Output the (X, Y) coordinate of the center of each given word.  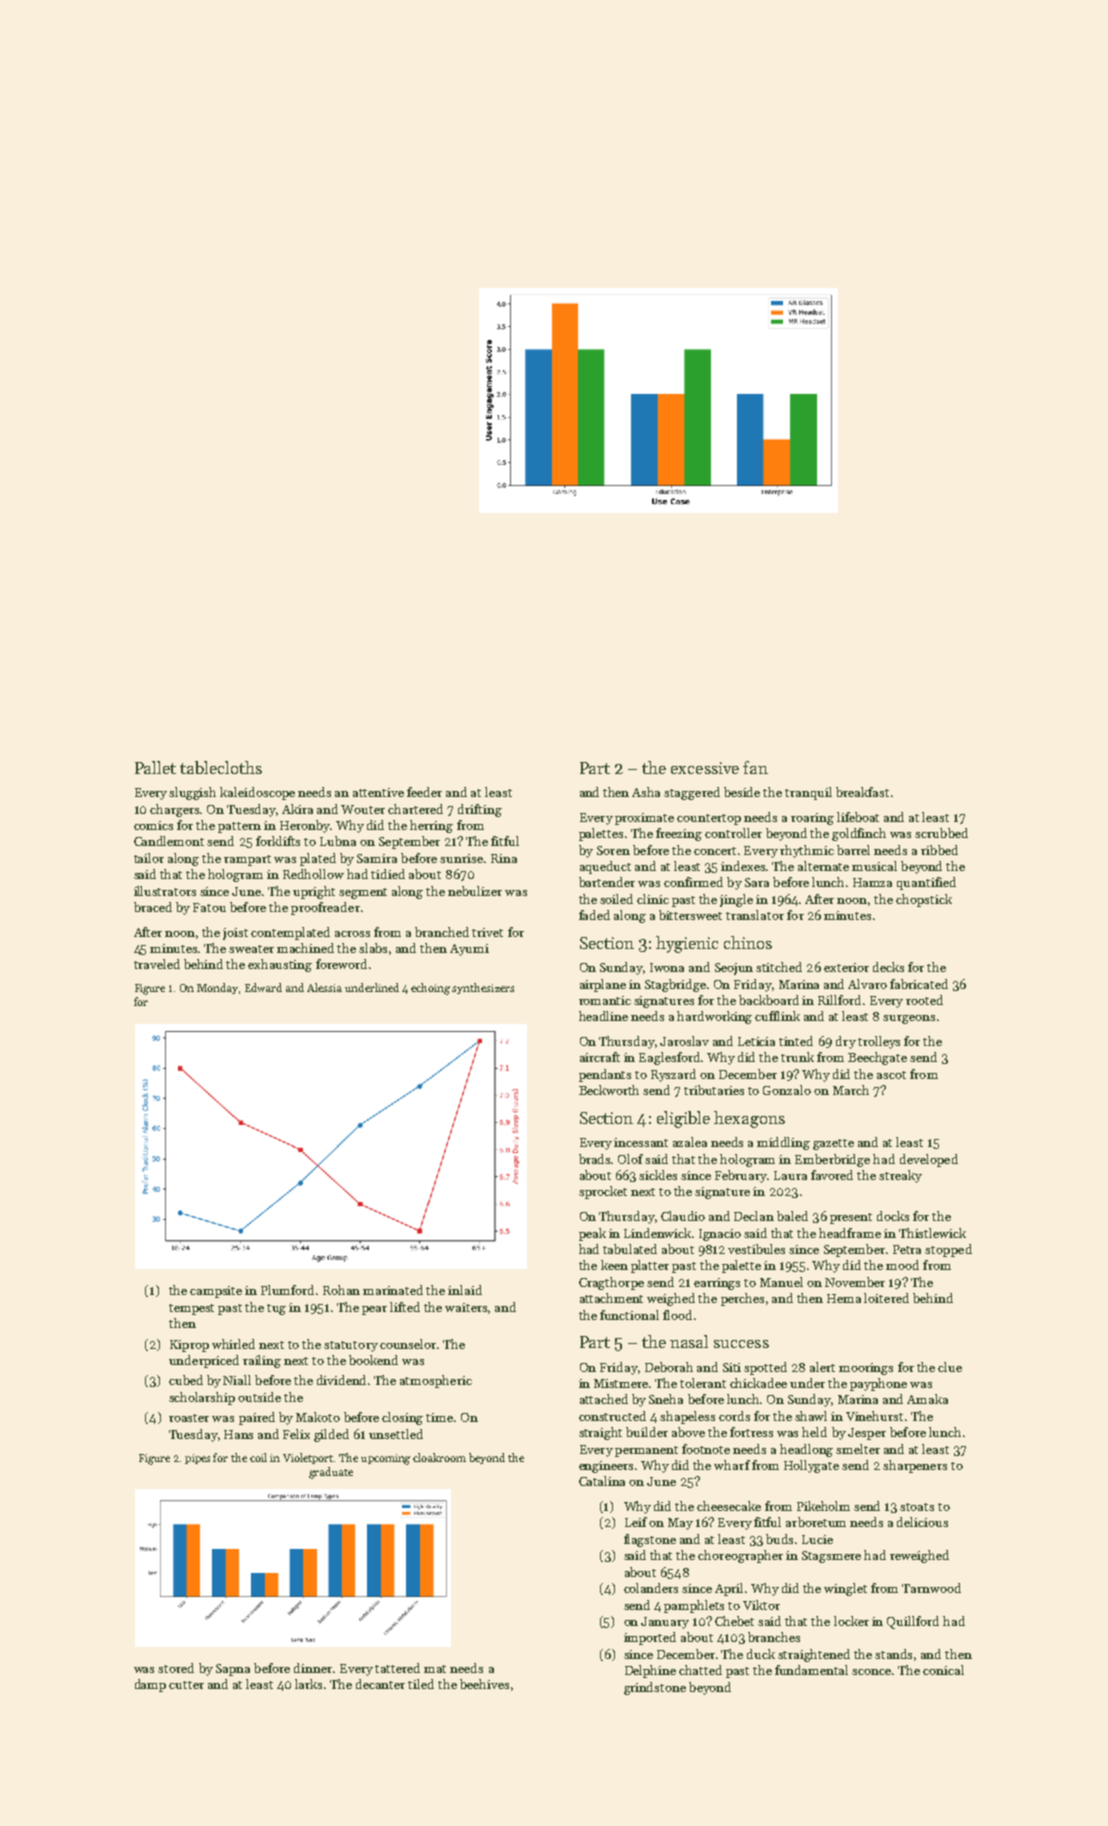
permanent (646, 1451)
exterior (846, 967)
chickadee (758, 1383)
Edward (263, 987)
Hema (844, 1298)
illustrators (165, 891)
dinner (313, 1668)
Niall (237, 1380)
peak (592, 1234)
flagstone (650, 1540)
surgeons (909, 1019)
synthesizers (483, 988)
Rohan (341, 1290)
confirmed (693, 882)
